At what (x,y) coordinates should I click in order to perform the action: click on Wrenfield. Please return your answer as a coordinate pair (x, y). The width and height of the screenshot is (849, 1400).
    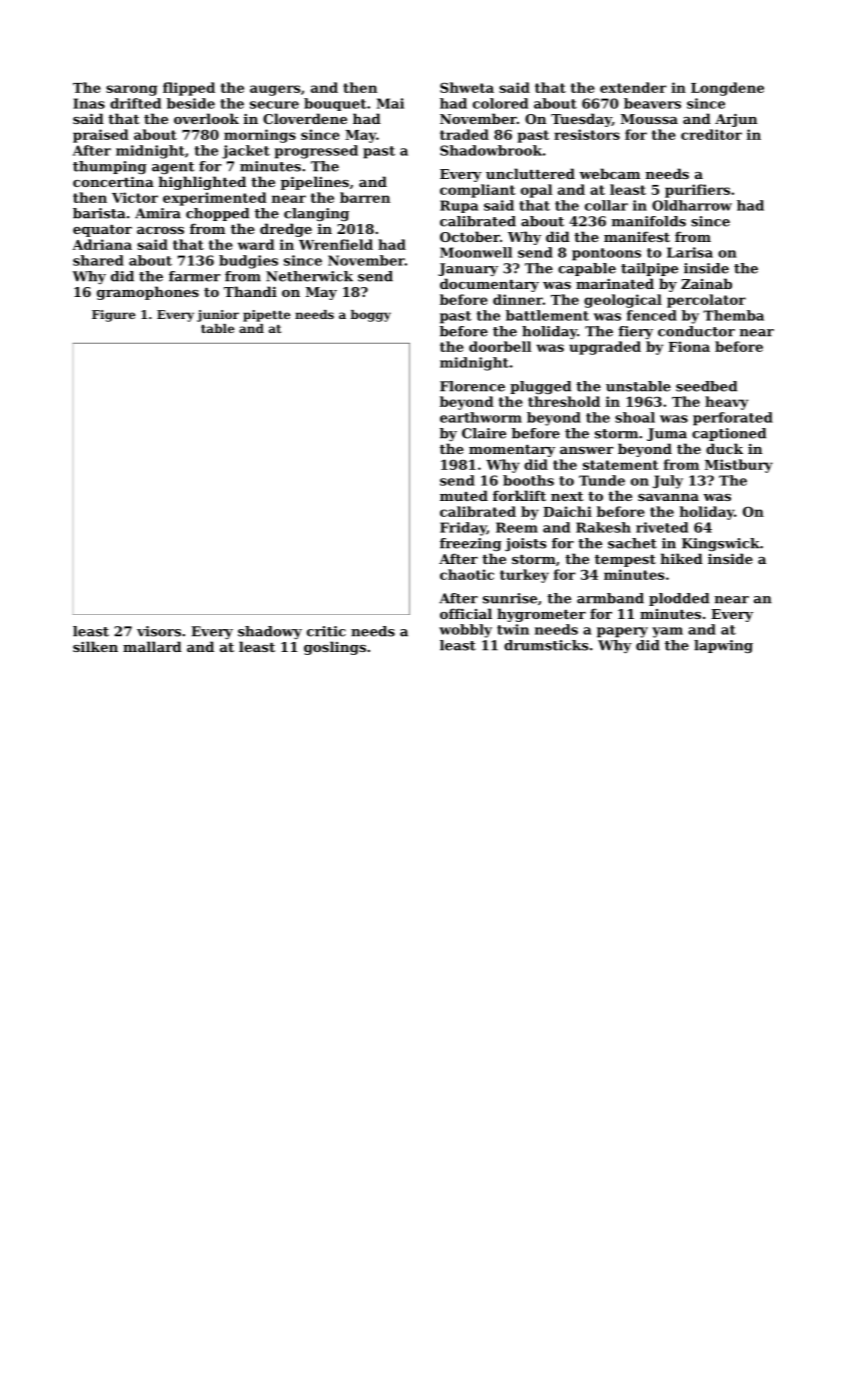
    Looking at the image, I should click on (336, 244).
